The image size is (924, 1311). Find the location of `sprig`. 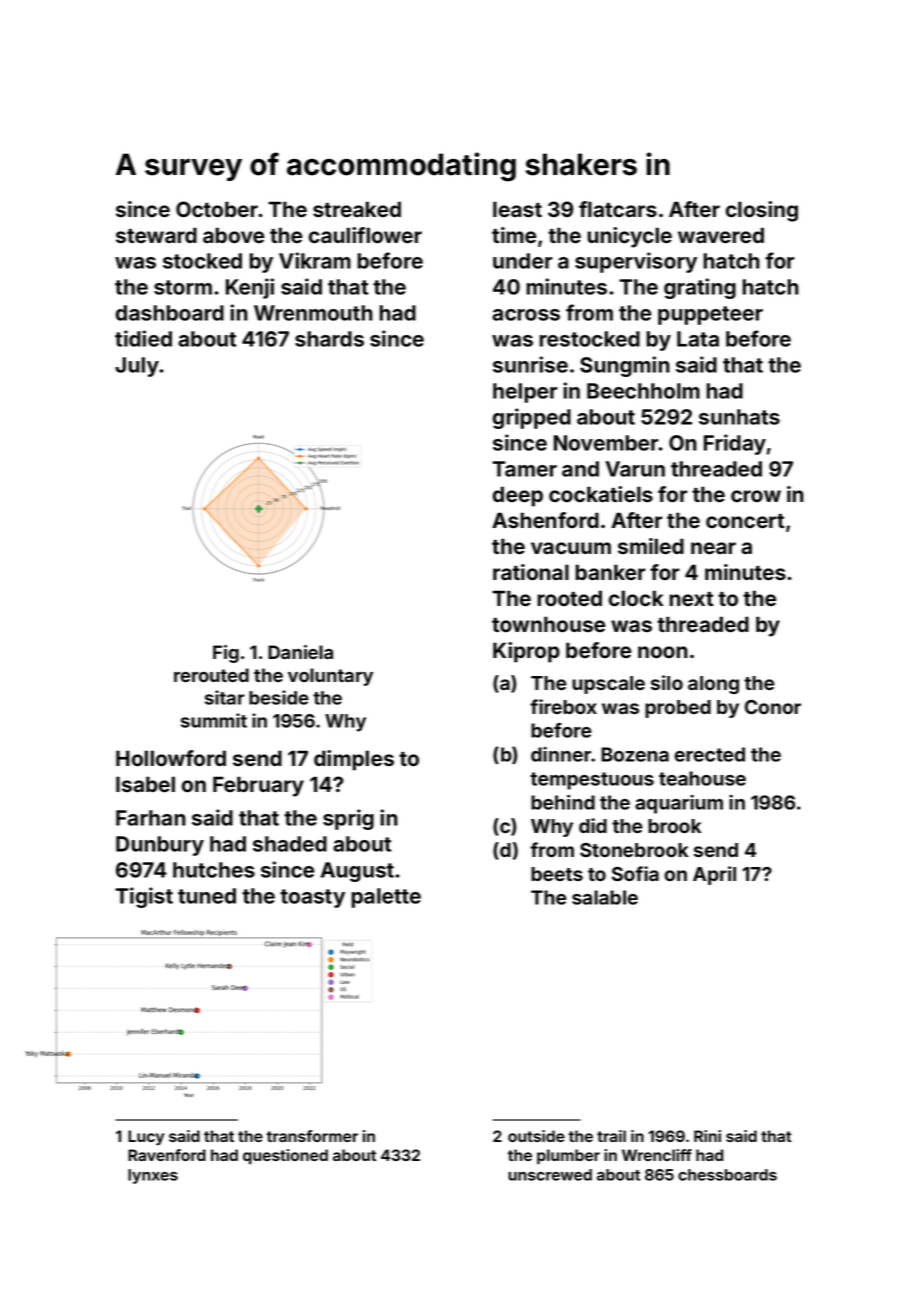

sprig is located at coordinates (348, 819).
